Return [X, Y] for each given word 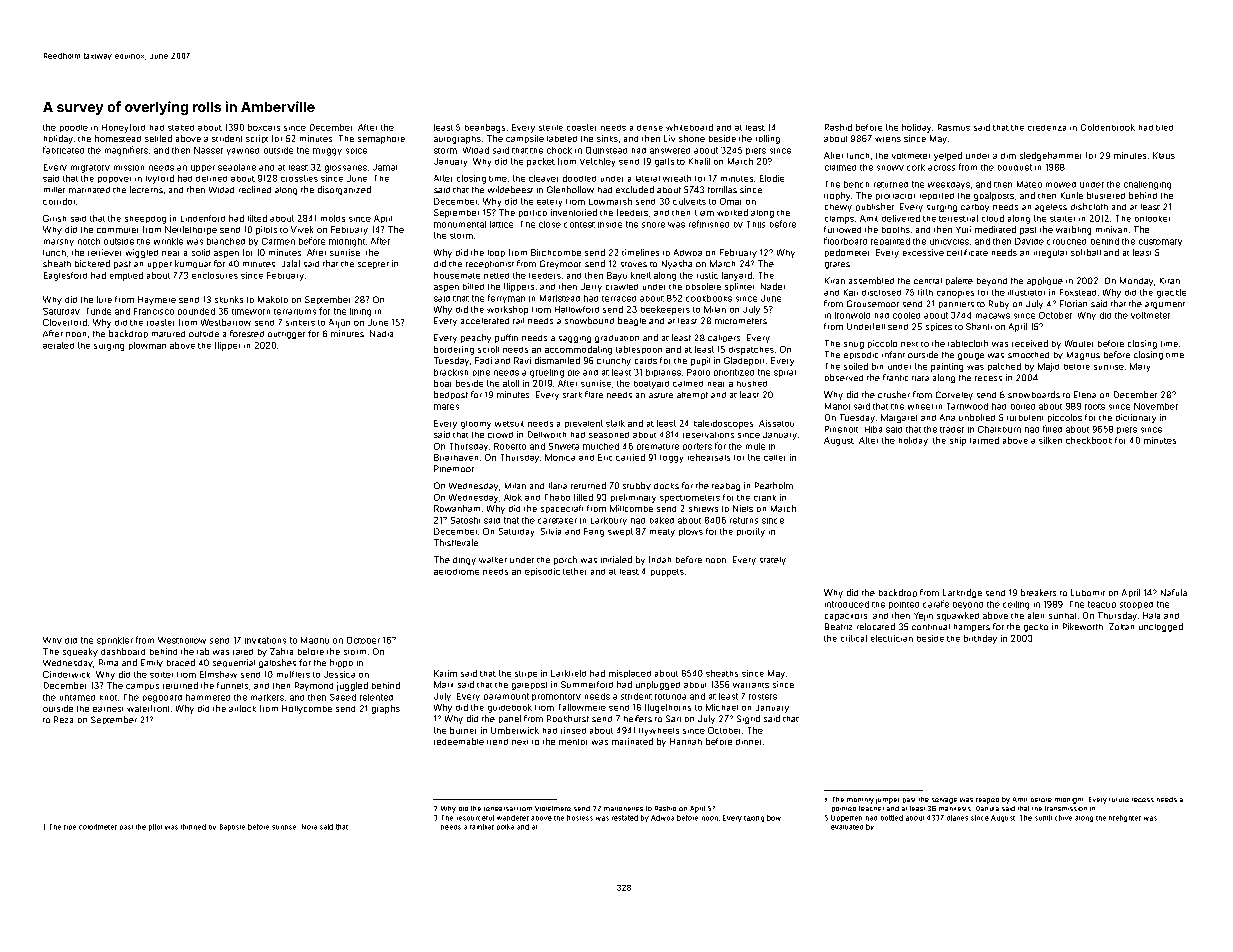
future [1119, 800]
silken [1050, 440]
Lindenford [203, 218]
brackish [451, 372]
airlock [242, 708]
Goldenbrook [1108, 127]
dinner [748, 742]
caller [774, 458]
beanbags [485, 128]
